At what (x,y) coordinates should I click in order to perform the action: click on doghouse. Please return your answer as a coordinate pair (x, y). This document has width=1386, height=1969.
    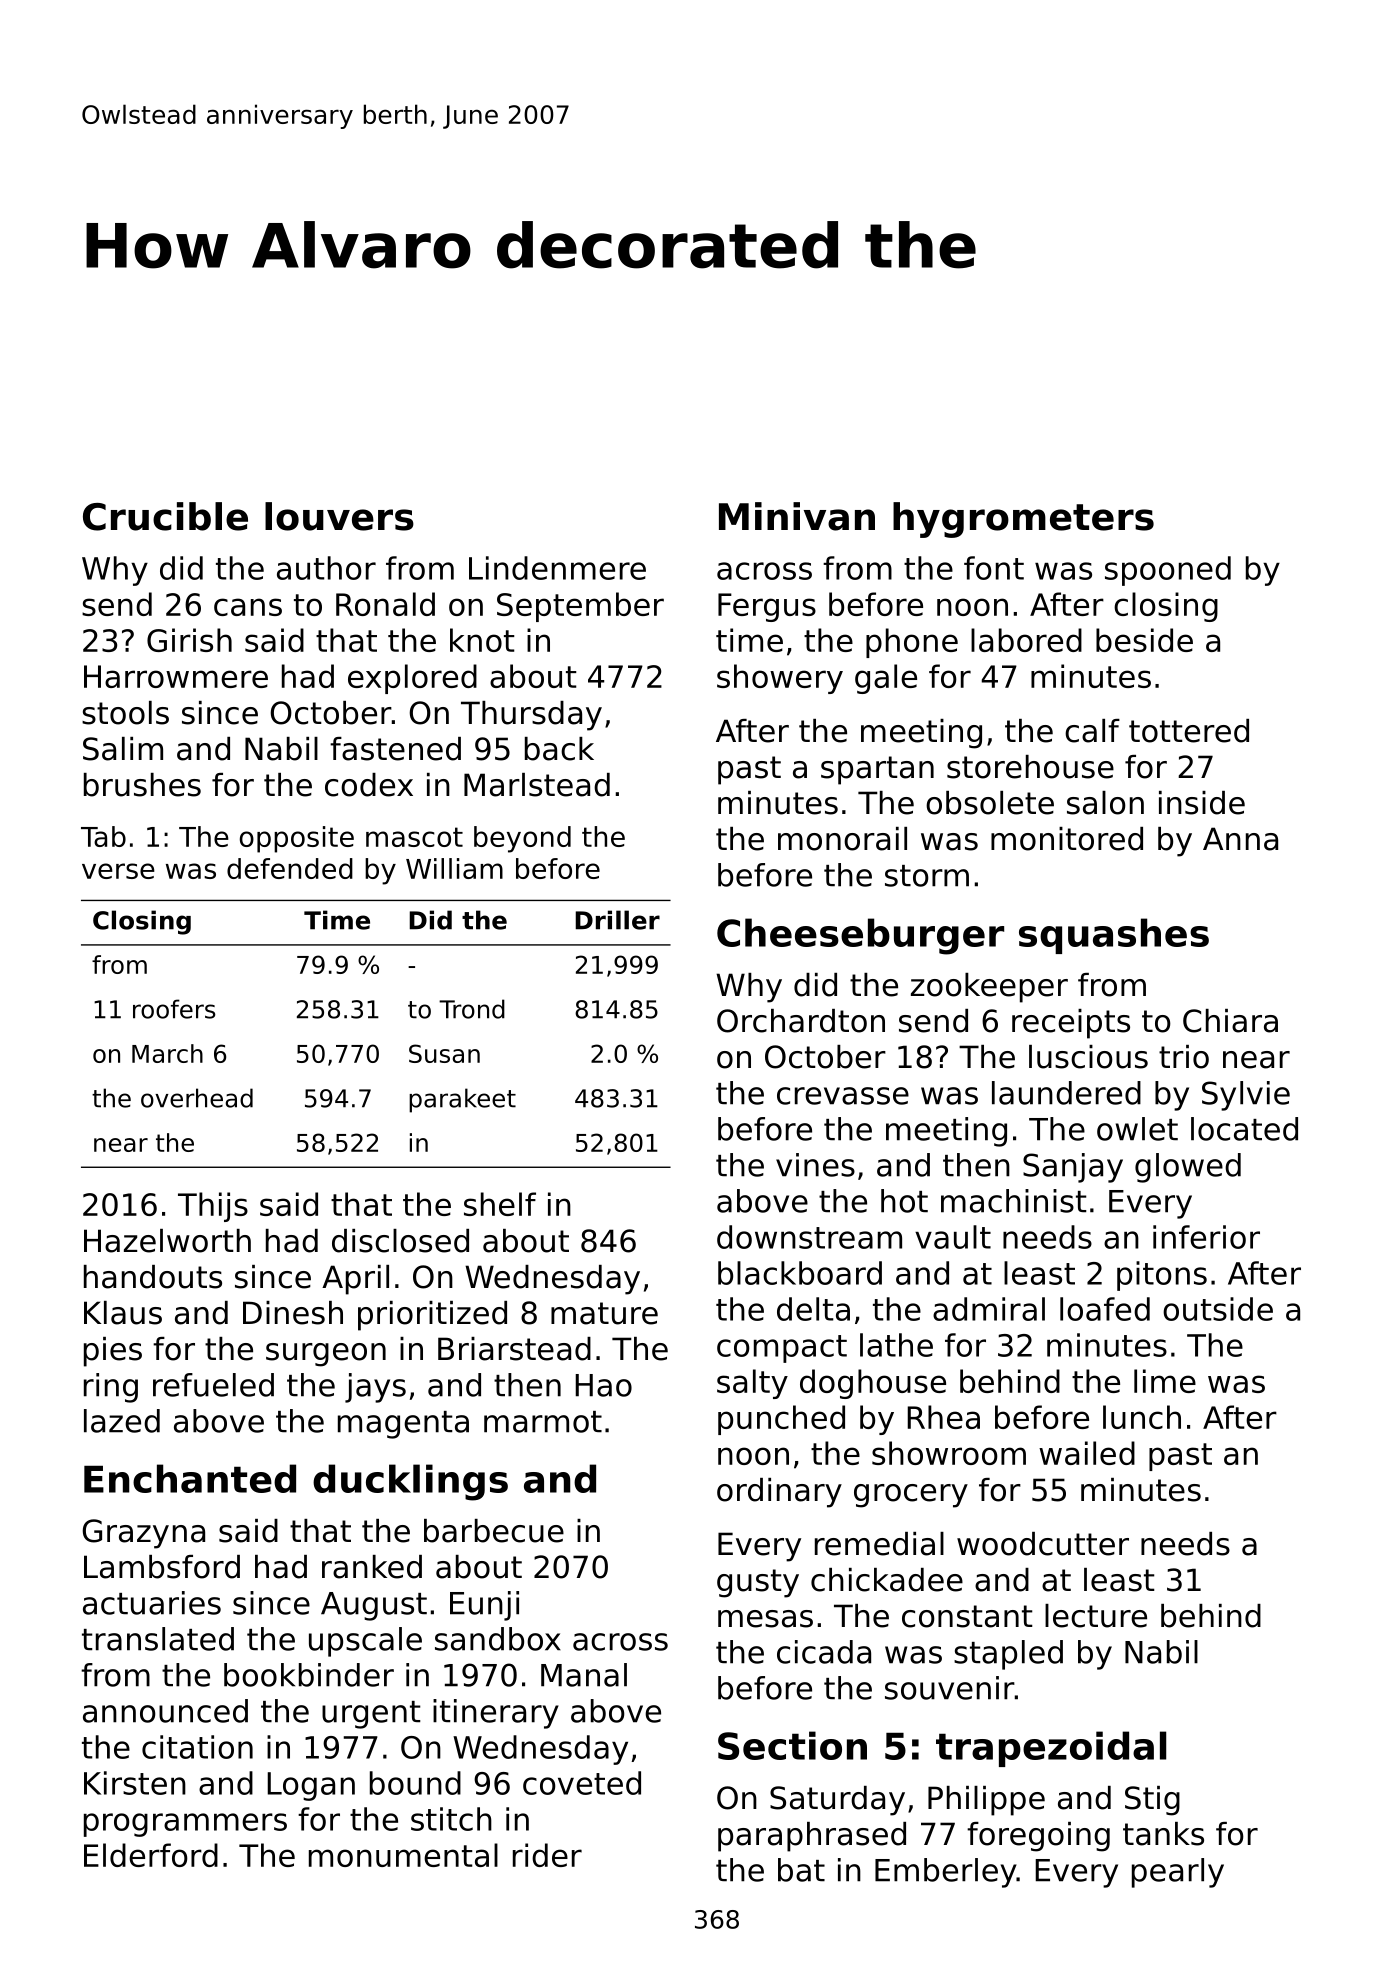
    Looking at the image, I should click on (873, 1384).
